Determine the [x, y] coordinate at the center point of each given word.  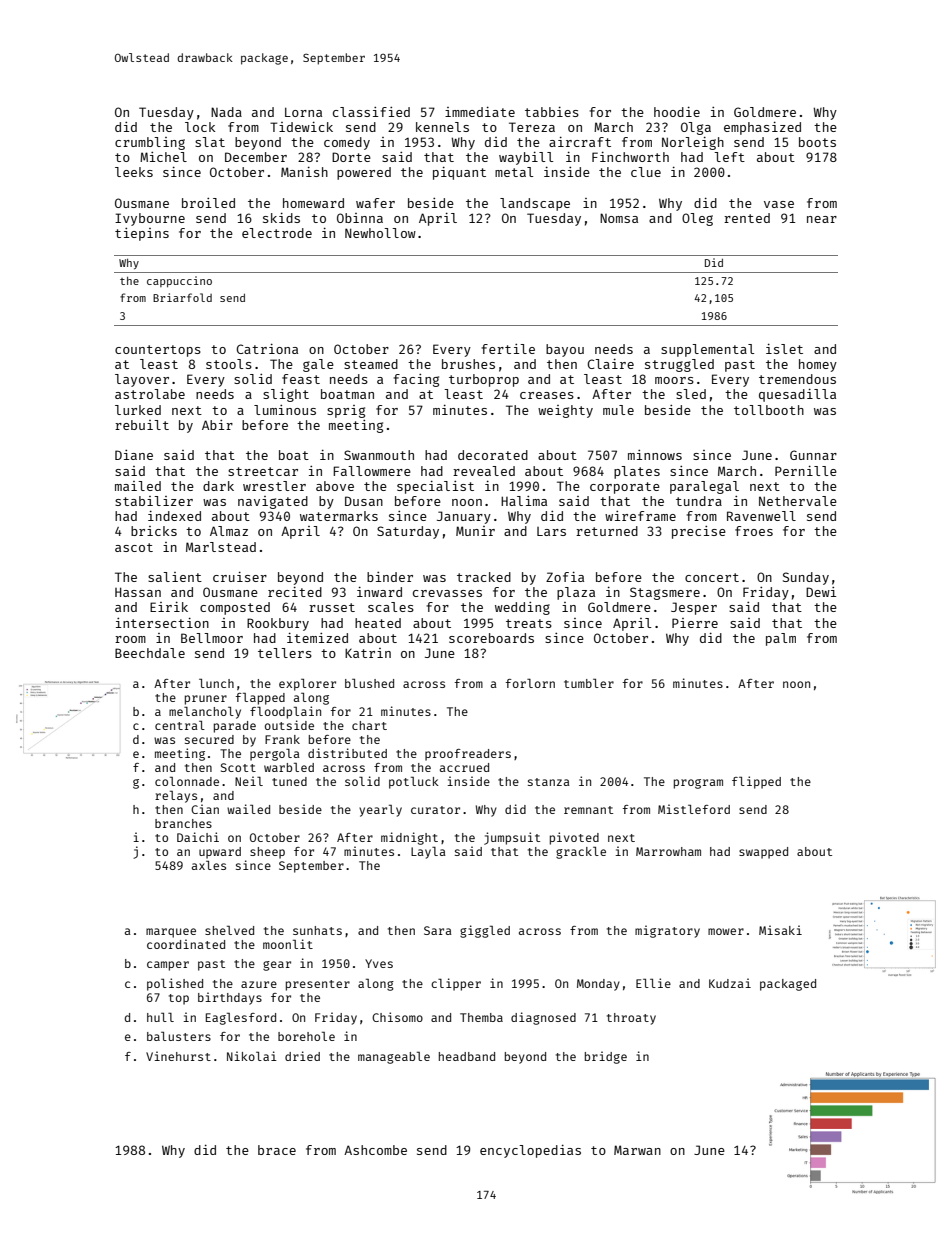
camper [168, 966]
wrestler [274, 486]
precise [699, 532]
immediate [480, 111]
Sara [438, 930]
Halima [524, 501]
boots [817, 142]
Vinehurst [178, 1056]
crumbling [150, 143]
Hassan [138, 592]
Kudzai [730, 983]
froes [754, 531]
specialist [435, 487]
